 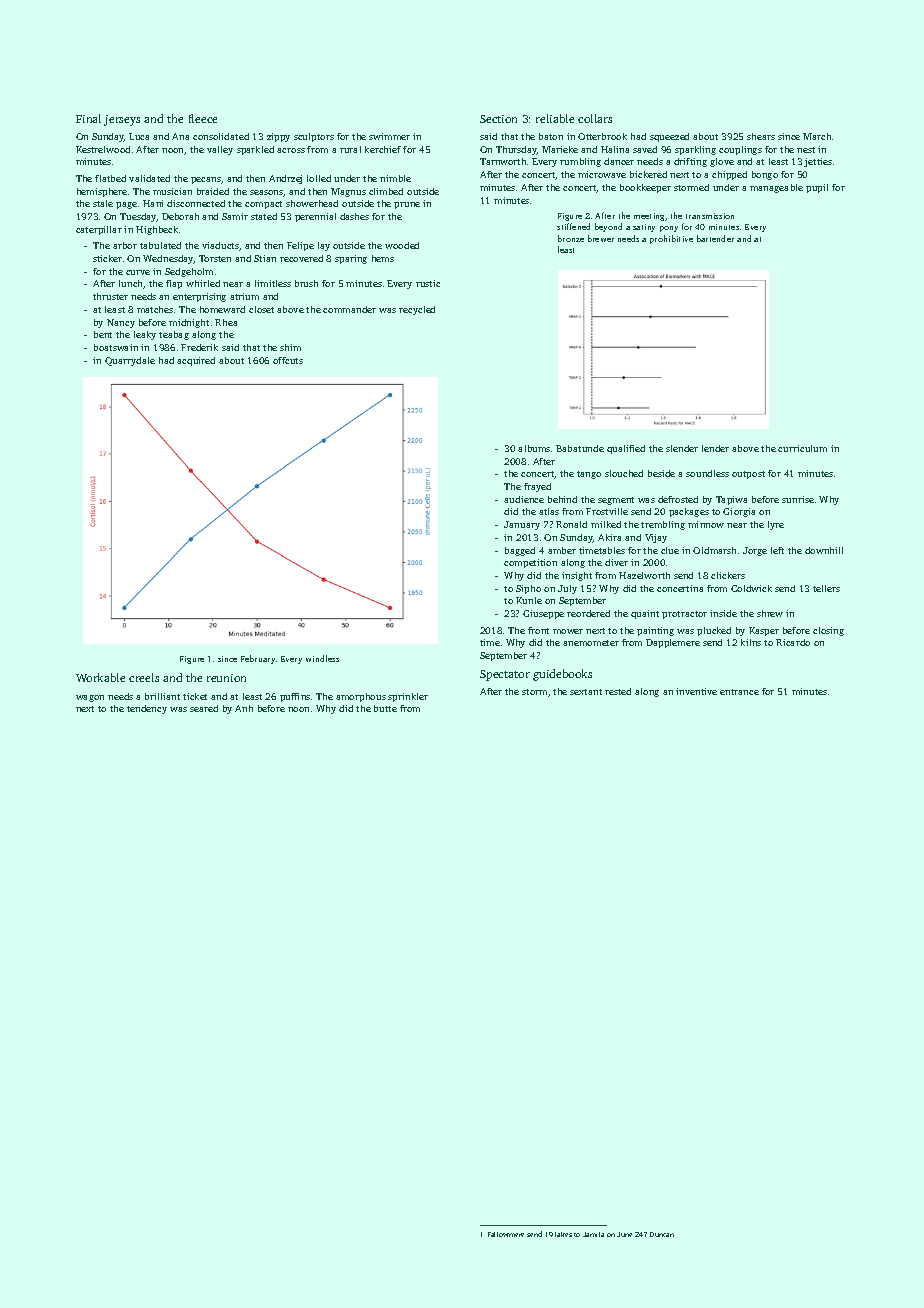 I want to click on fleece, so click(x=203, y=118).
